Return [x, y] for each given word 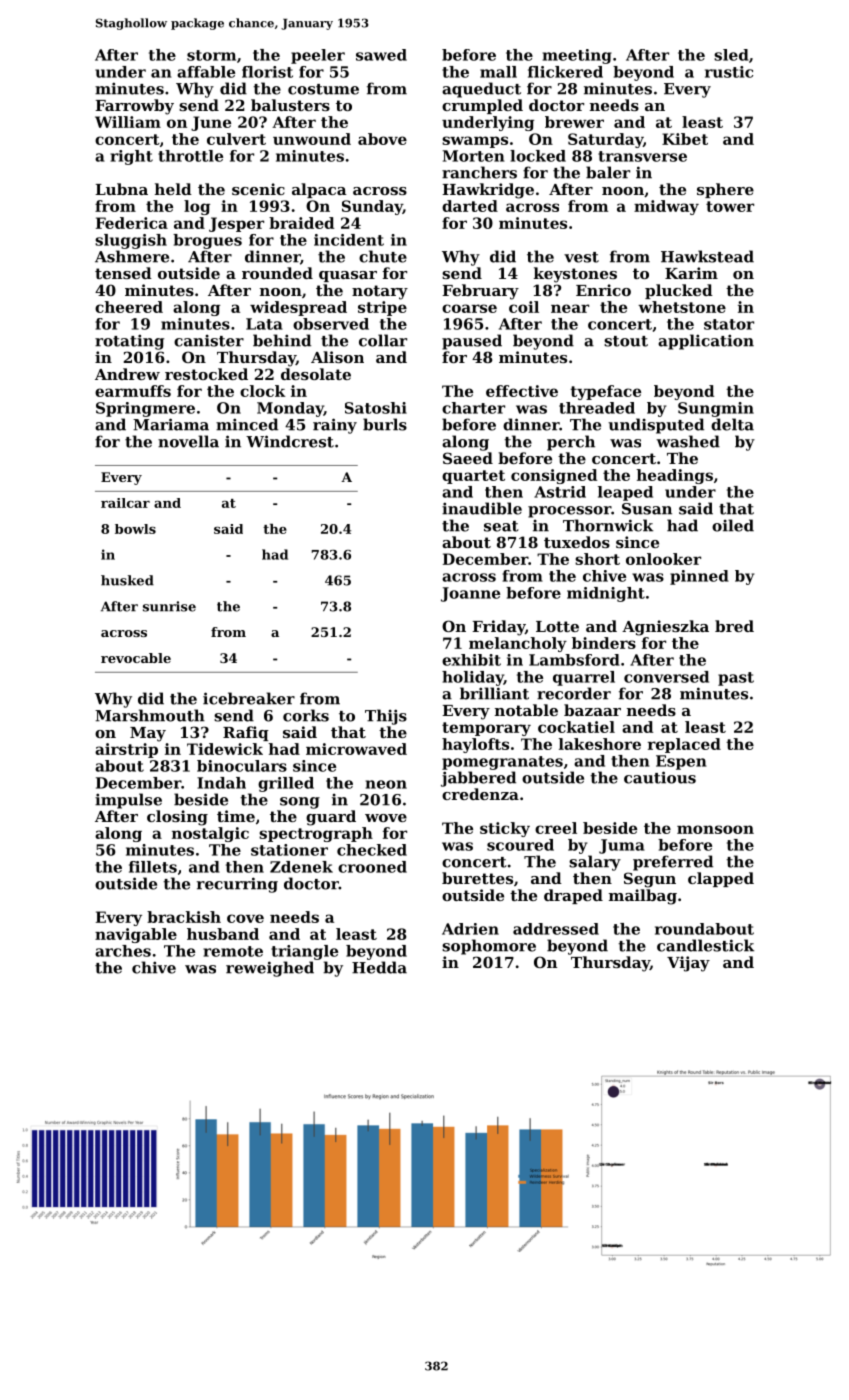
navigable [136, 935]
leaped [625, 493]
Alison [337, 357]
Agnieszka [665, 628]
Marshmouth [150, 715]
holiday [473, 678]
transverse [642, 156]
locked [538, 156]
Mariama [171, 424]
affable [206, 72]
